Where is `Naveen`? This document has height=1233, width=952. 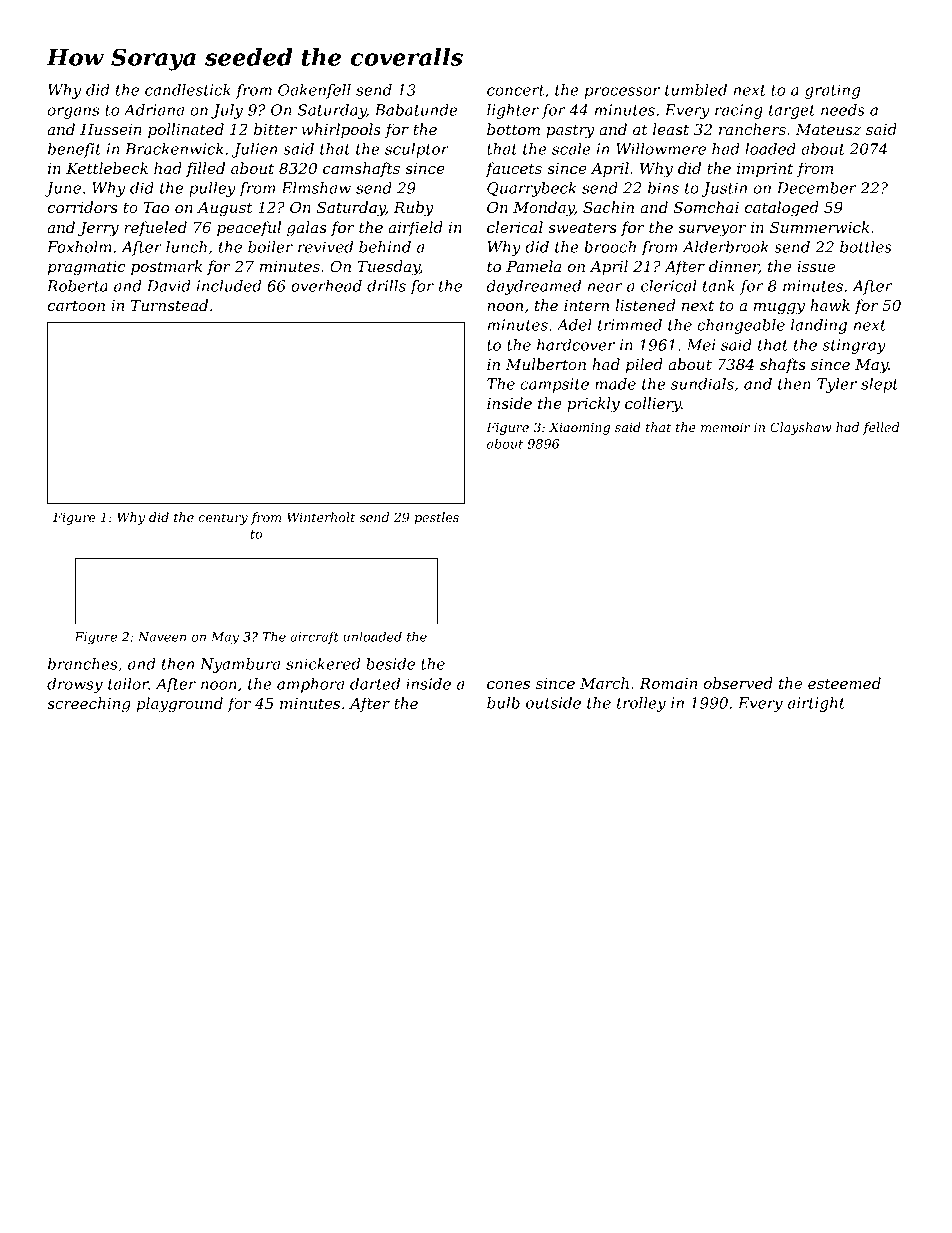 Naveen is located at coordinates (162, 637).
